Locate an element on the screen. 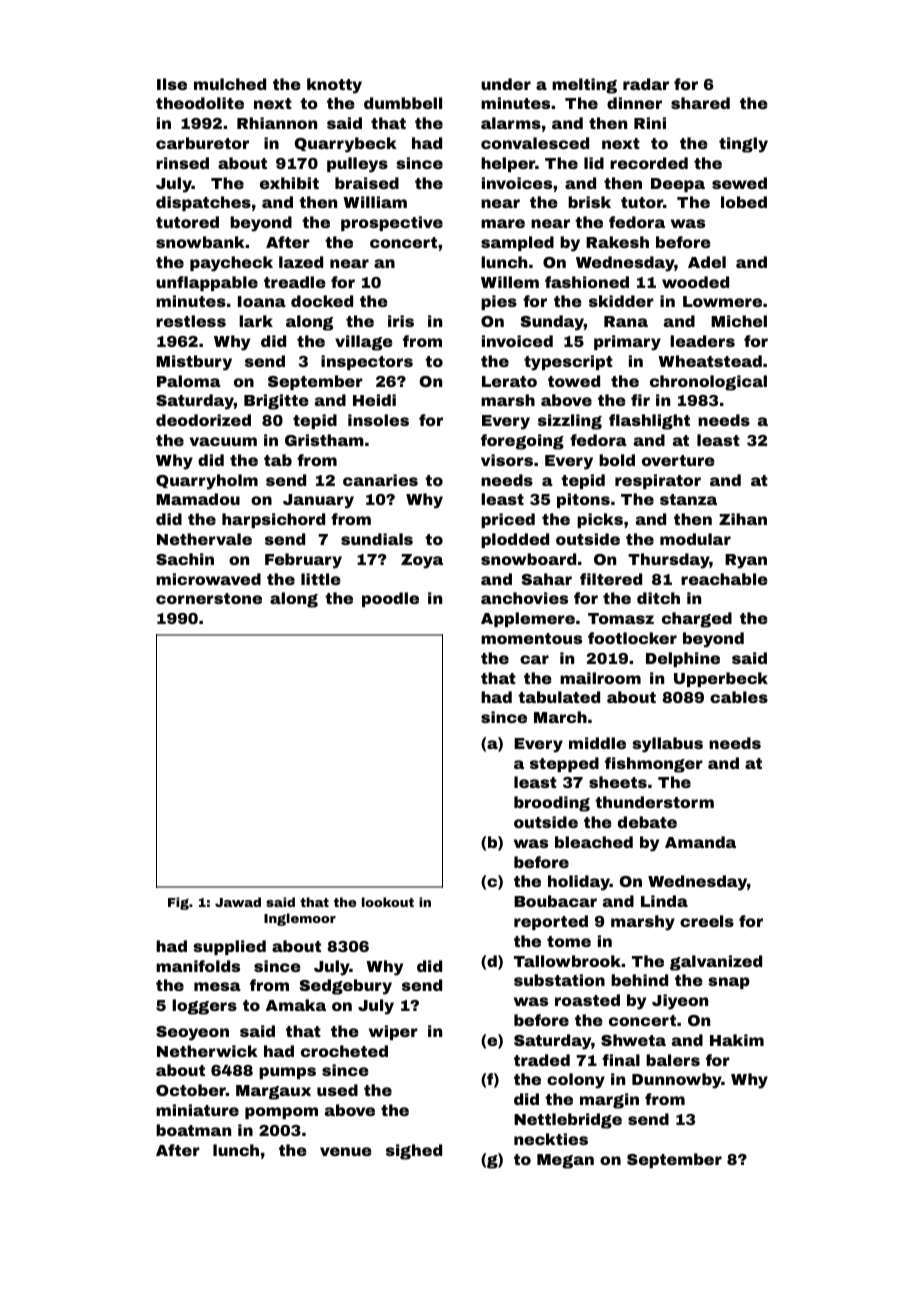 The width and height of the screenshot is (924, 1311). little is located at coordinates (321, 579).
